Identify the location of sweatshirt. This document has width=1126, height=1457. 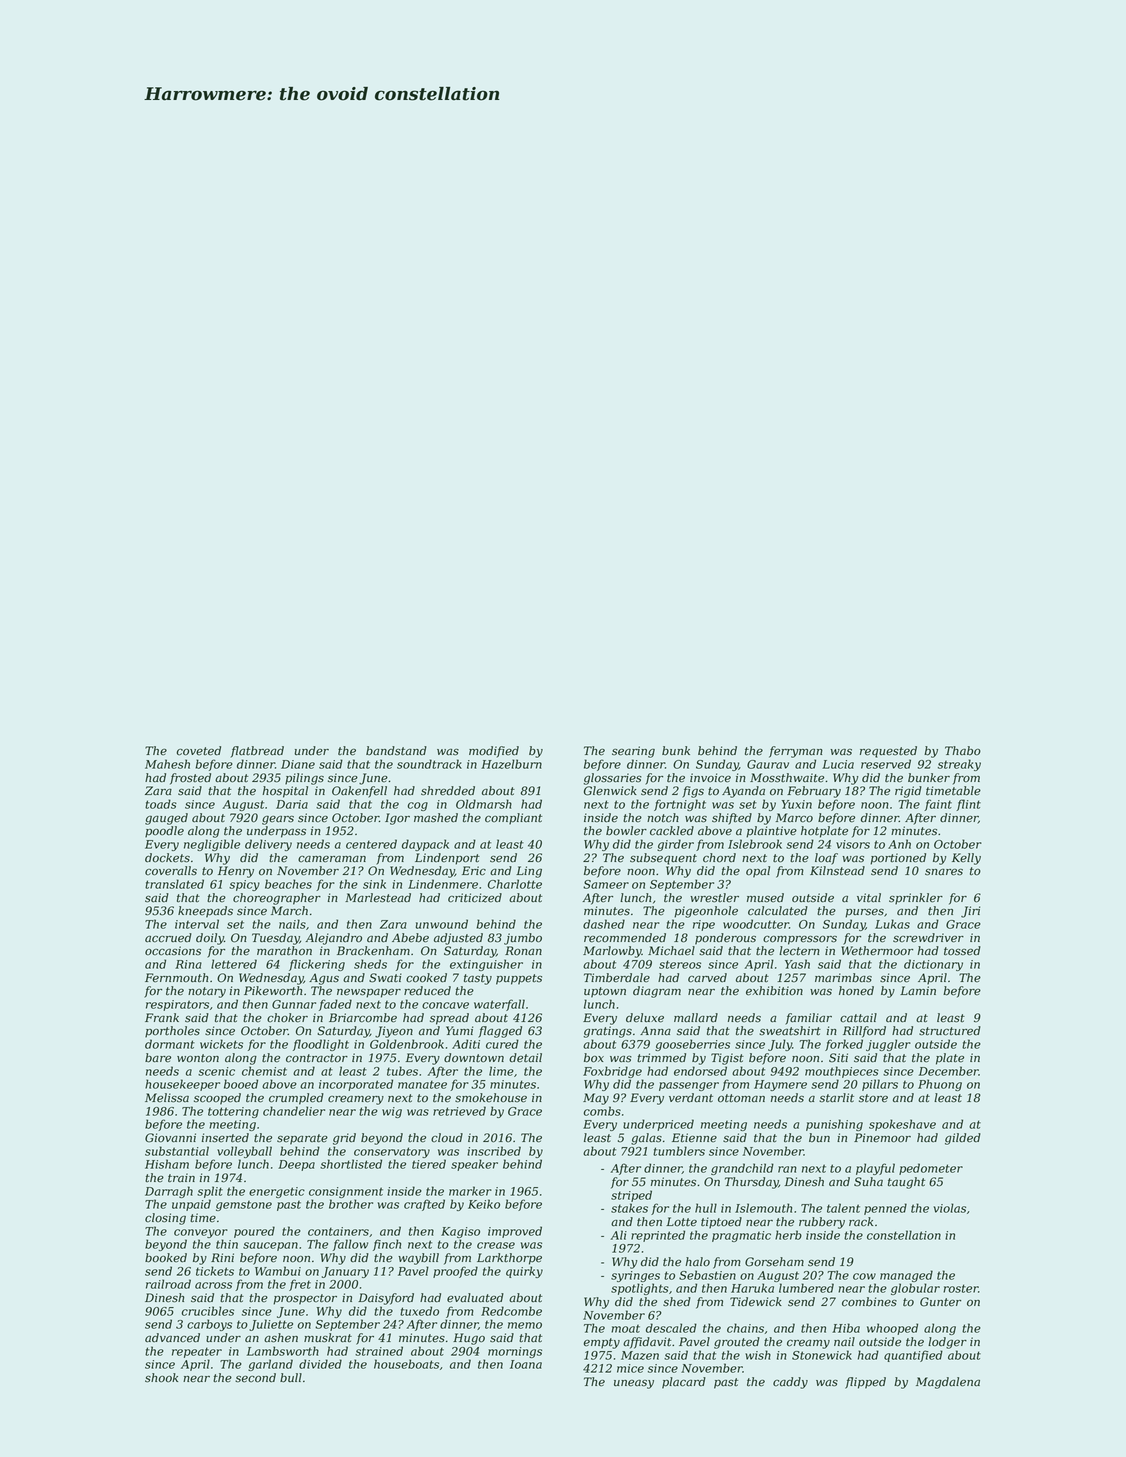
(790, 1031).
